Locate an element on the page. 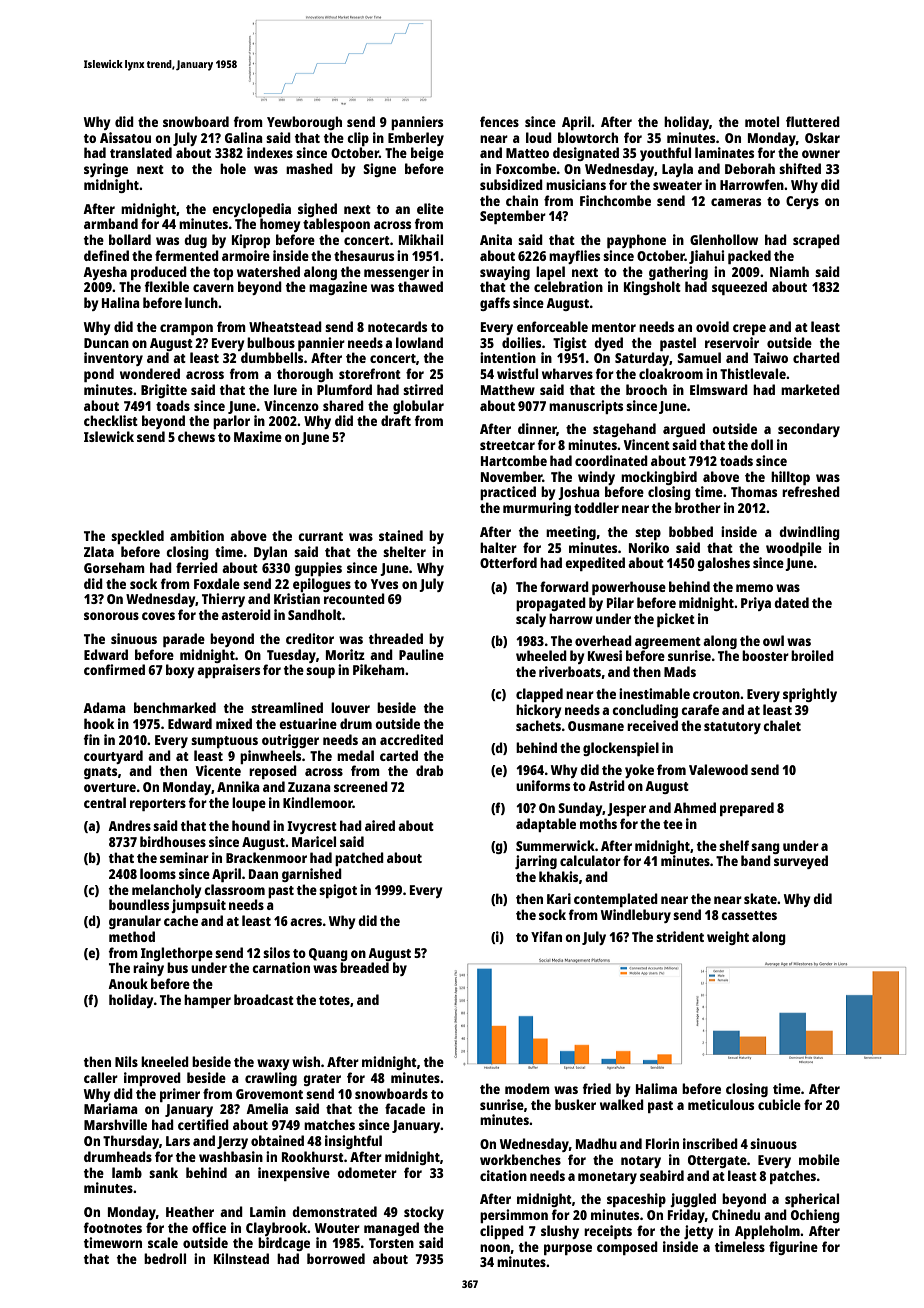 Image resolution: width=924 pixels, height=1308 pixels. epilogues is located at coordinates (322, 585).
